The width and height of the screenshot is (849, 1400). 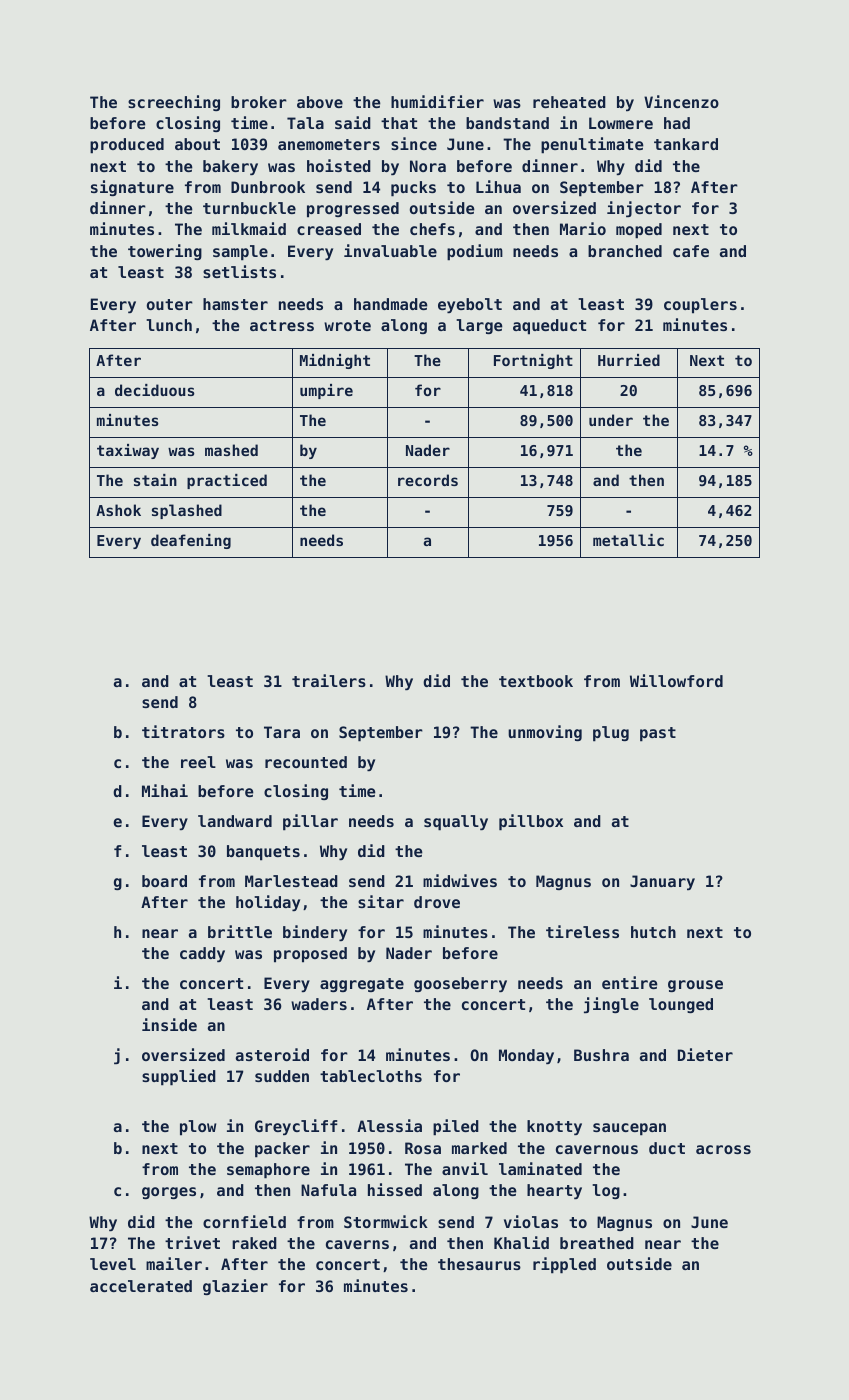 What do you see at coordinates (681, 101) in the screenshot?
I see `Vincenzo` at bounding box center [681, 101].
